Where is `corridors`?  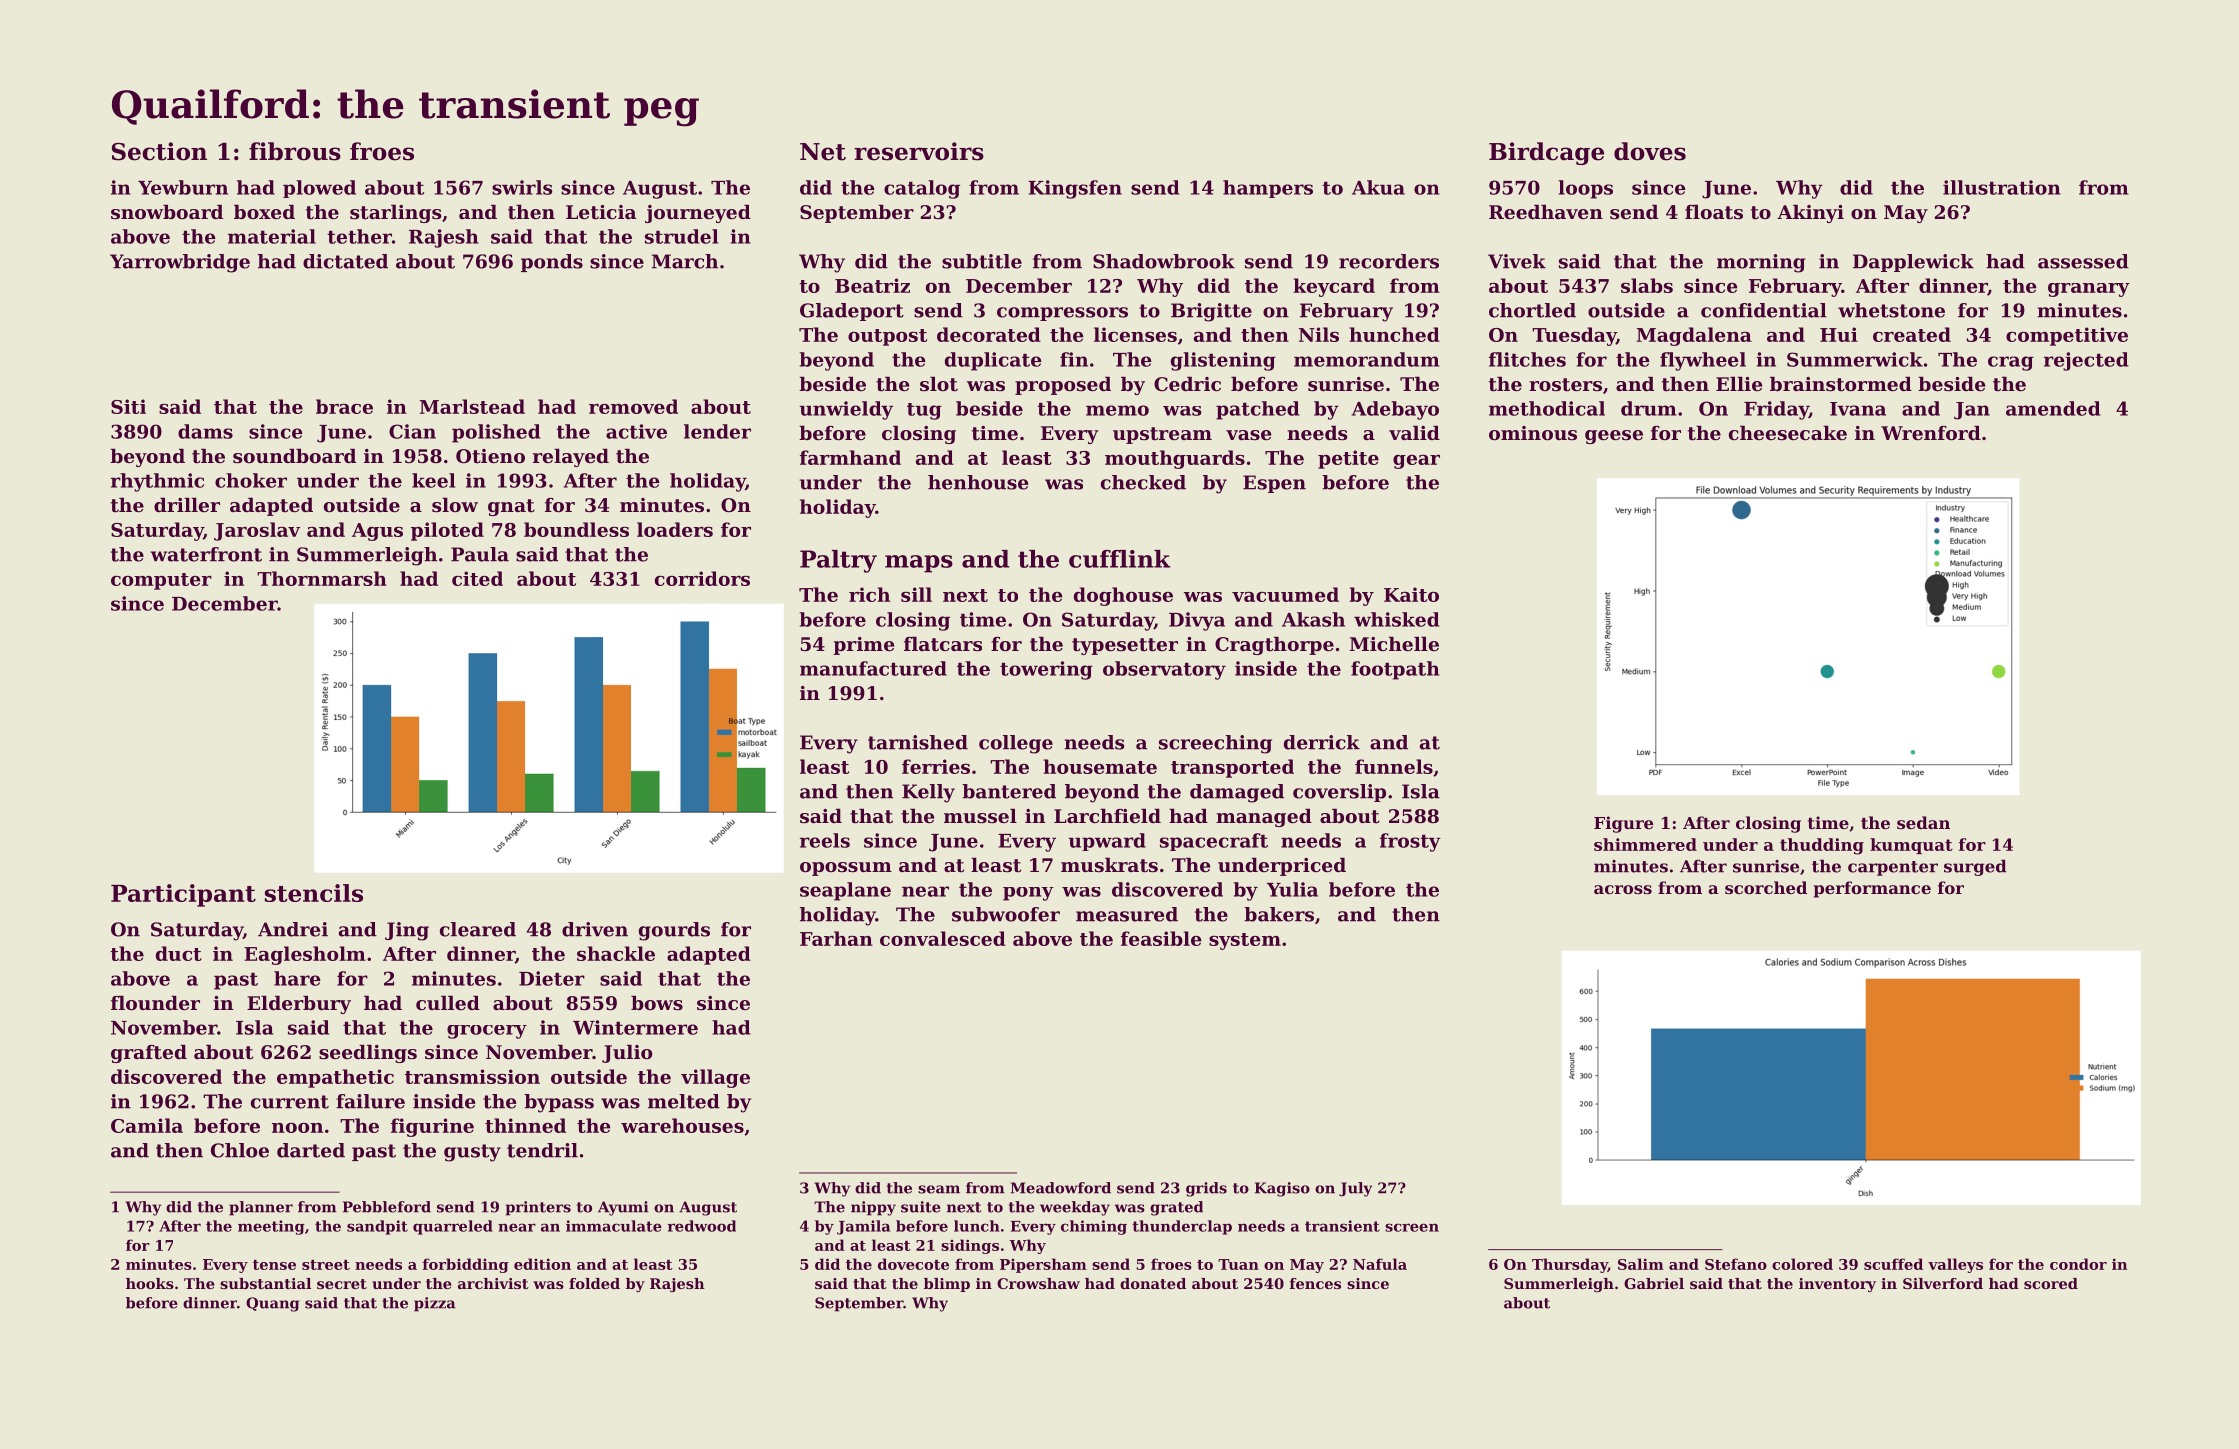
corridors is located at coordinates (702, 578).
